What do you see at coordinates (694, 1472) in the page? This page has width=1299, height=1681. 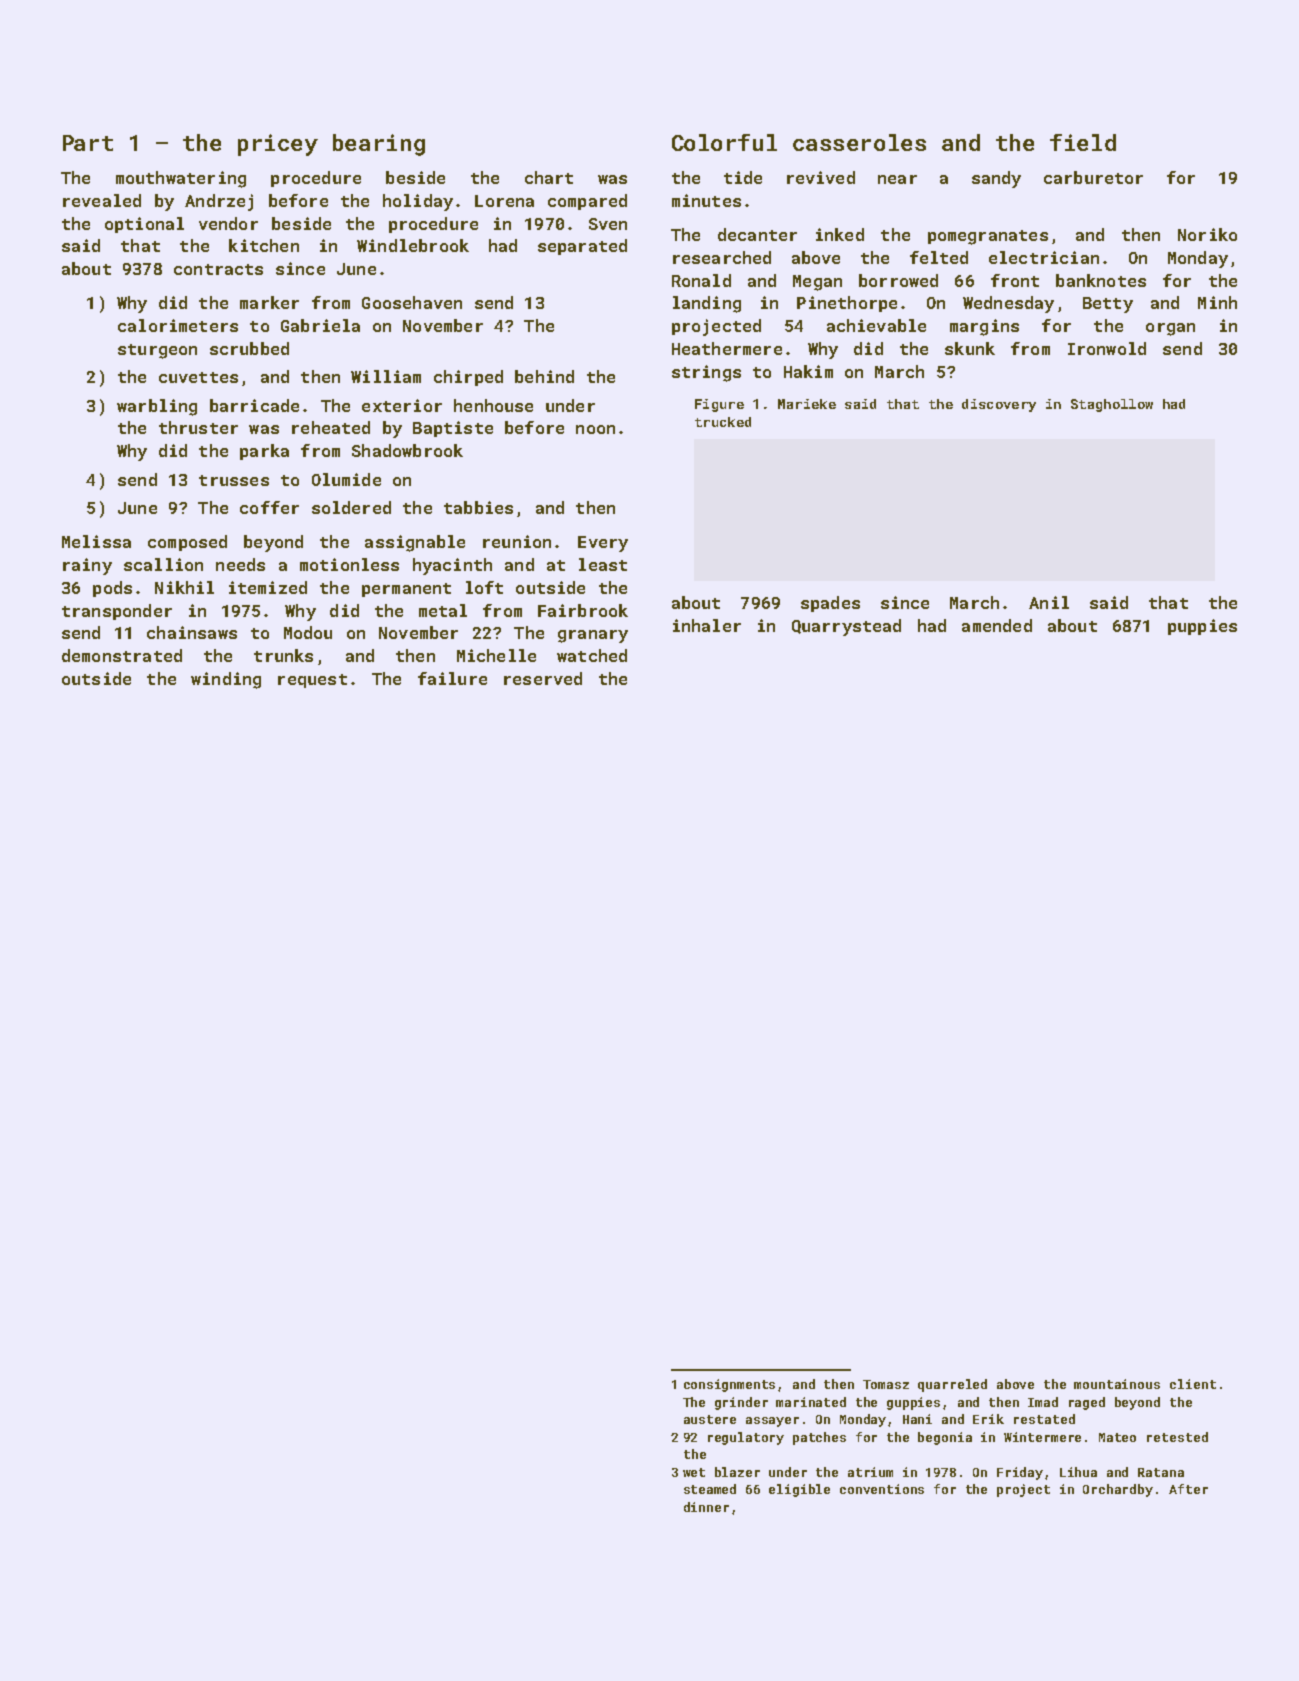 I see `wet` at bounding box center [694, 1472].
